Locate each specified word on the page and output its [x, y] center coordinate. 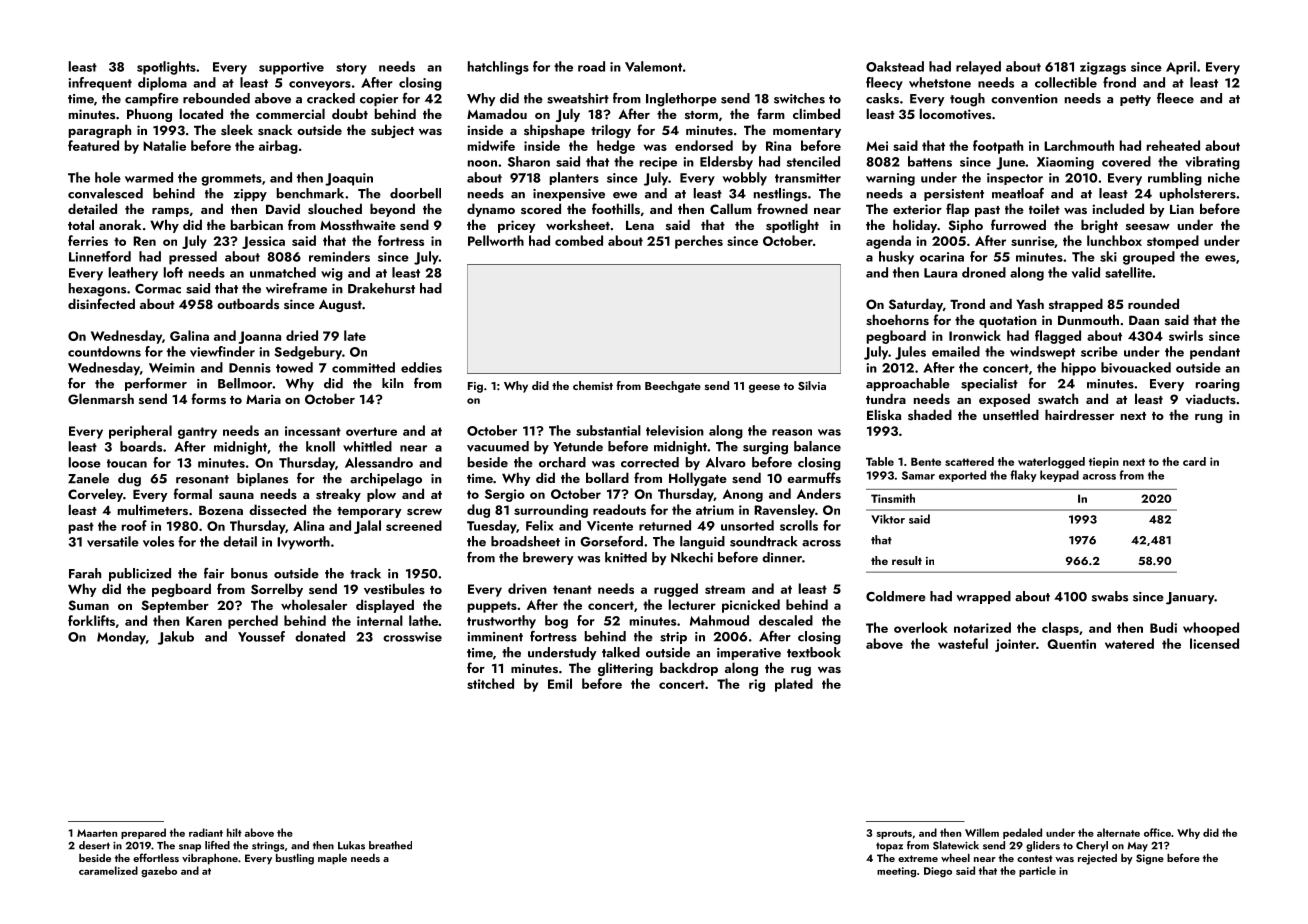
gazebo [159, 872]
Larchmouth [1079, 145]
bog [556, 622]
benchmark [310, 193]
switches [799, 98]
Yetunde [578, 446]
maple [332, 859]
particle [1037, 871]
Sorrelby [277, 590]
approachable [908, 384]
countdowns [104, 351]
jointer [1015, 645]
